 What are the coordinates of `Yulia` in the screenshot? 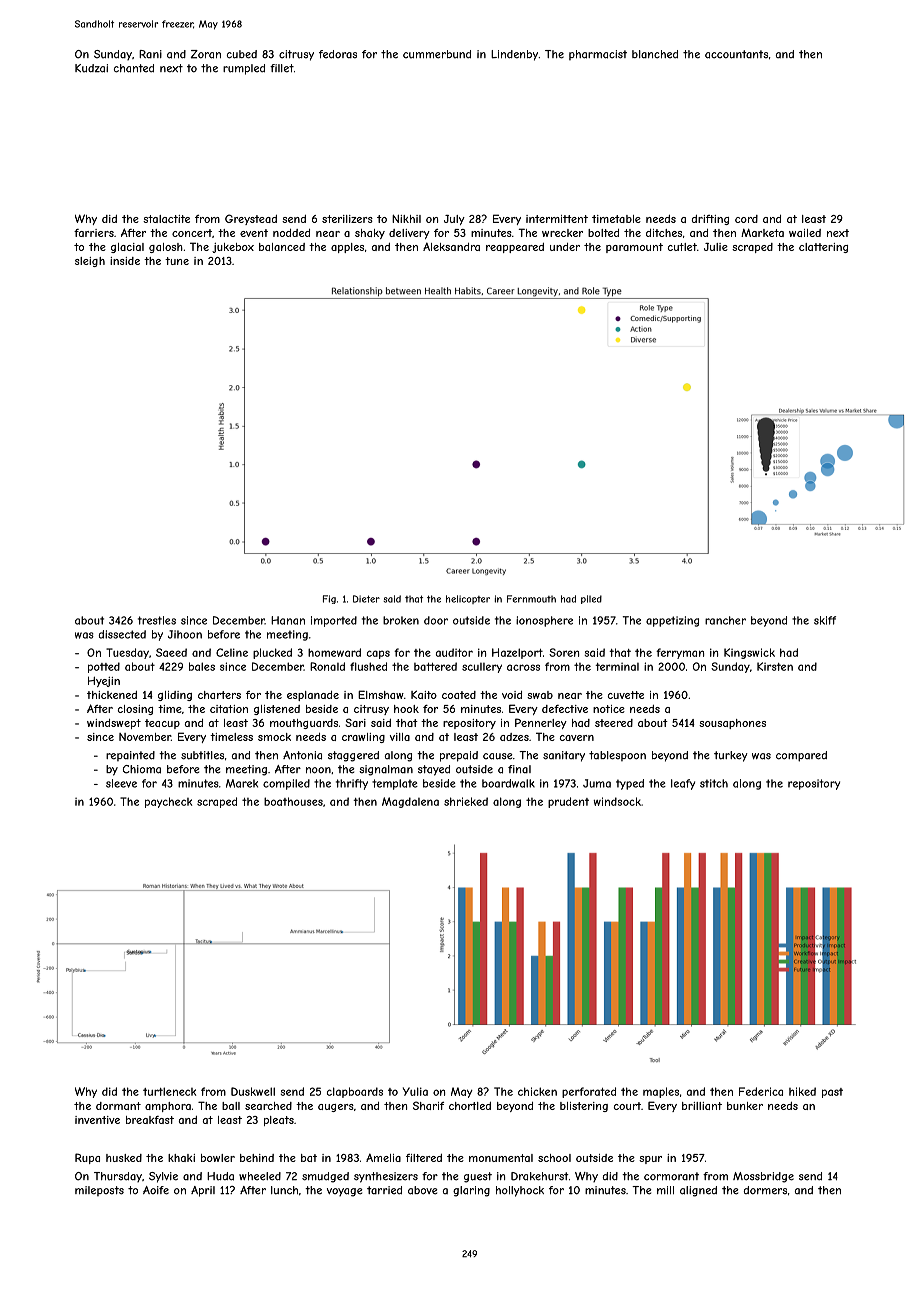 It's located at (415, 1091).
